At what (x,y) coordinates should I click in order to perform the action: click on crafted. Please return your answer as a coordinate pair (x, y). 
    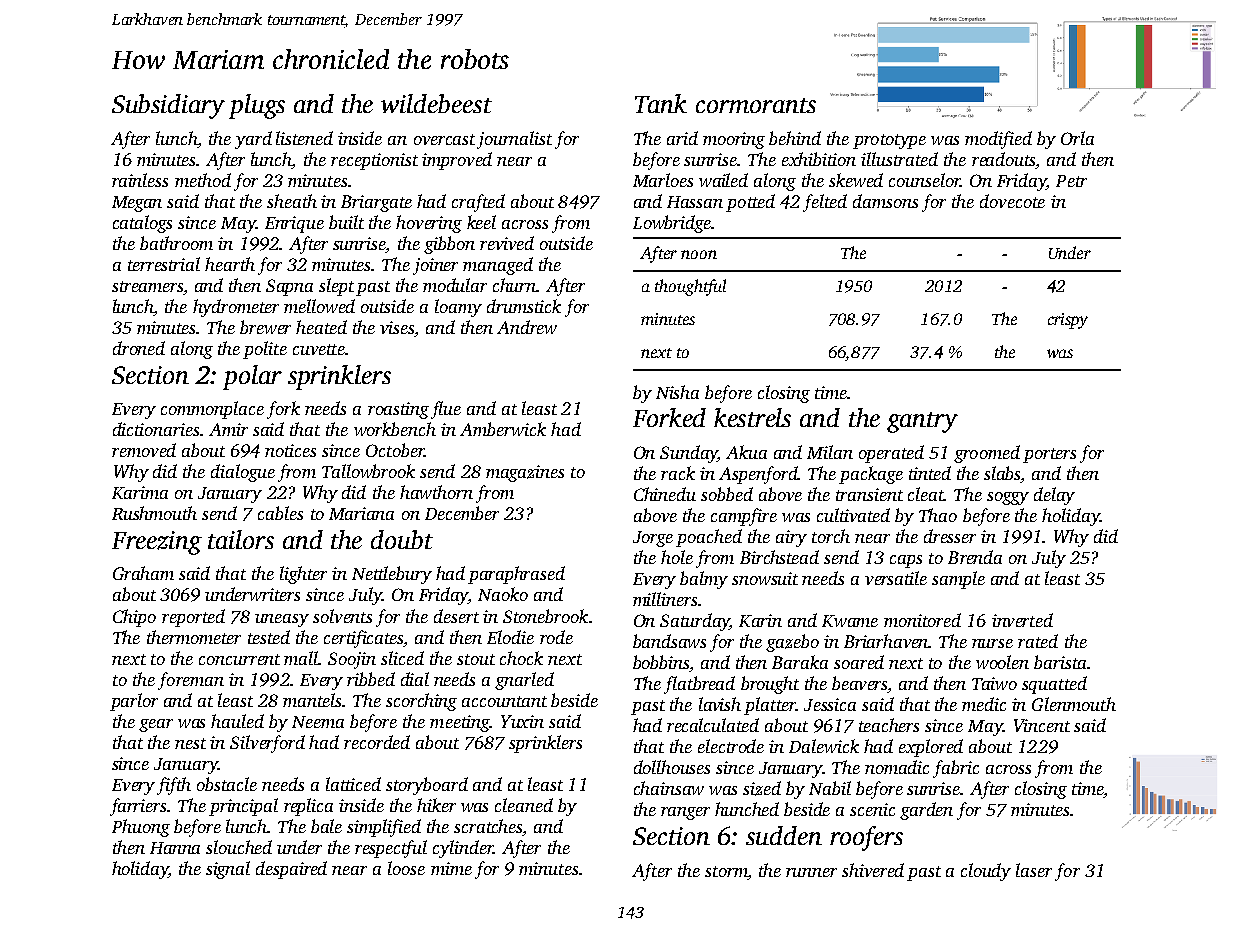
    Looking at the image, I should click on (478, 203).
